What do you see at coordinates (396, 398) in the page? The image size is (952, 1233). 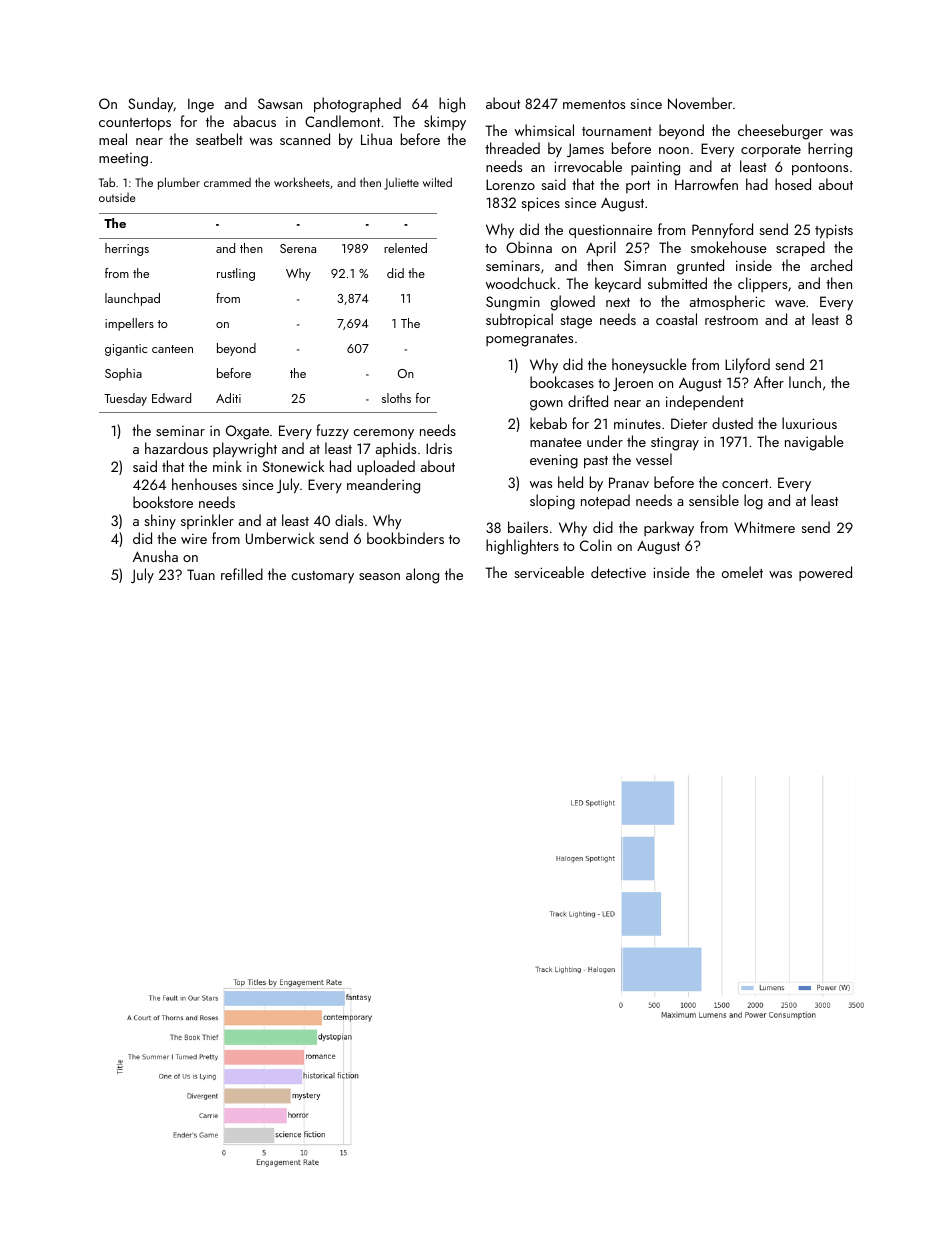 I see `sloths` at bounding box center [396, 398].
